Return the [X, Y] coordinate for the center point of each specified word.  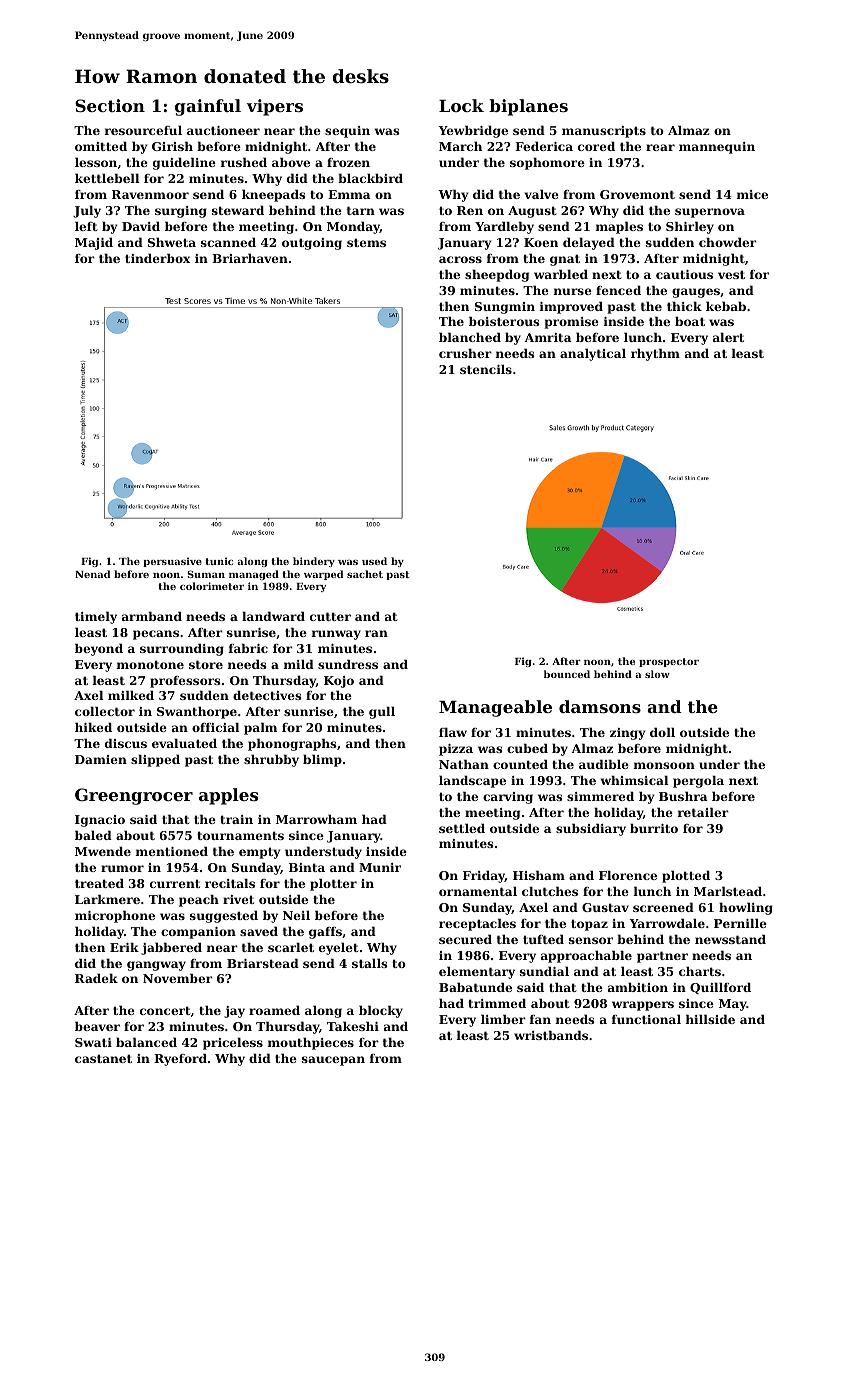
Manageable [495, 708]
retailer [703, 812]
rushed [244, 162]
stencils [486, 369]
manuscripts [604, 132]
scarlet [291, 947]
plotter [333, 885]
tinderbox [157, 258]
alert [728, 337]
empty [260, 853]
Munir [380, 867]
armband [152, 616]
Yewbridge [473, 132]
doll [662, 732]
